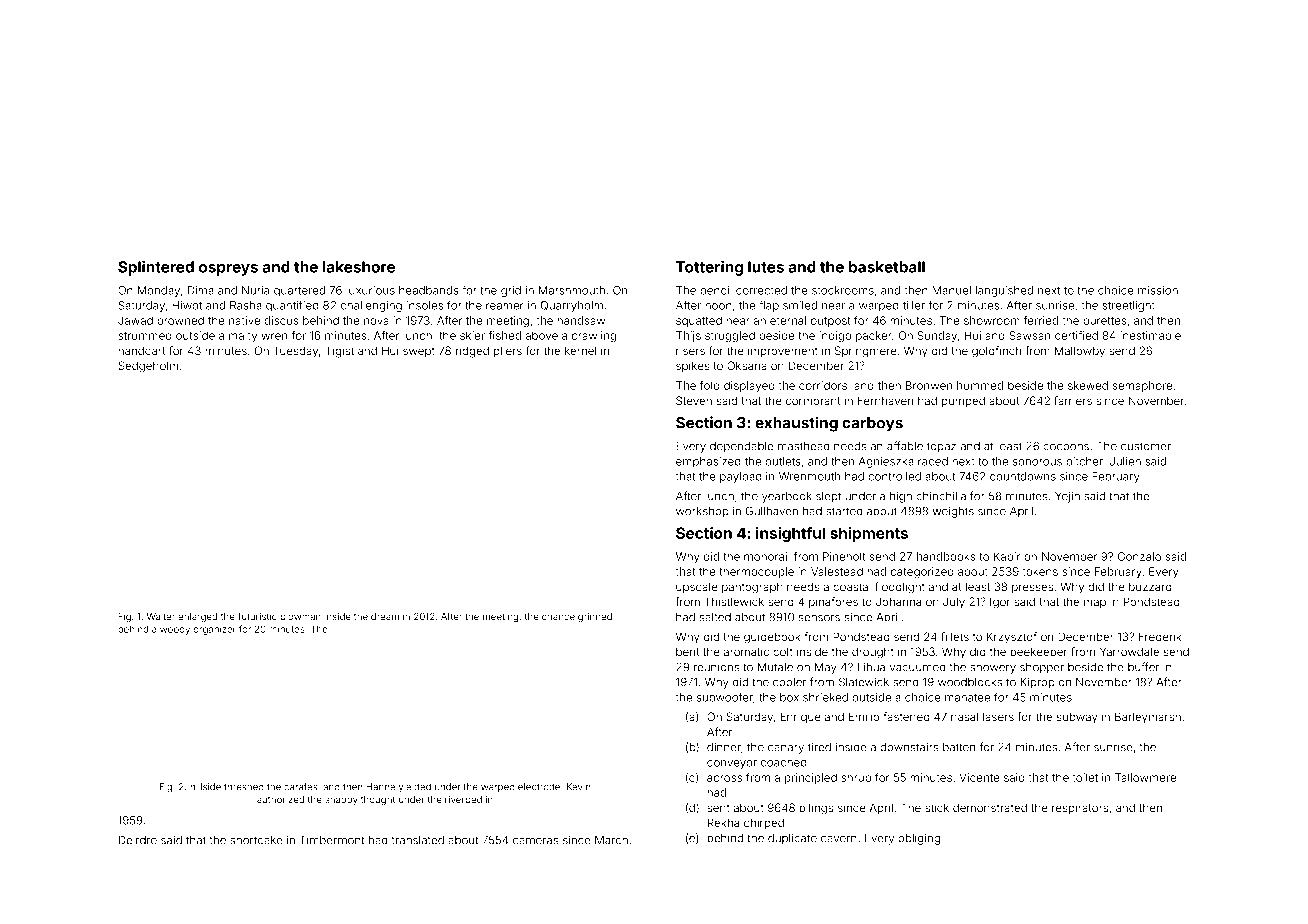 This screenshot has height=924, width=1308. What do you see at coordinates (1148, 718) in the screenshot?
I see `Barleymarsh` at bounding box center [1148, 718].
